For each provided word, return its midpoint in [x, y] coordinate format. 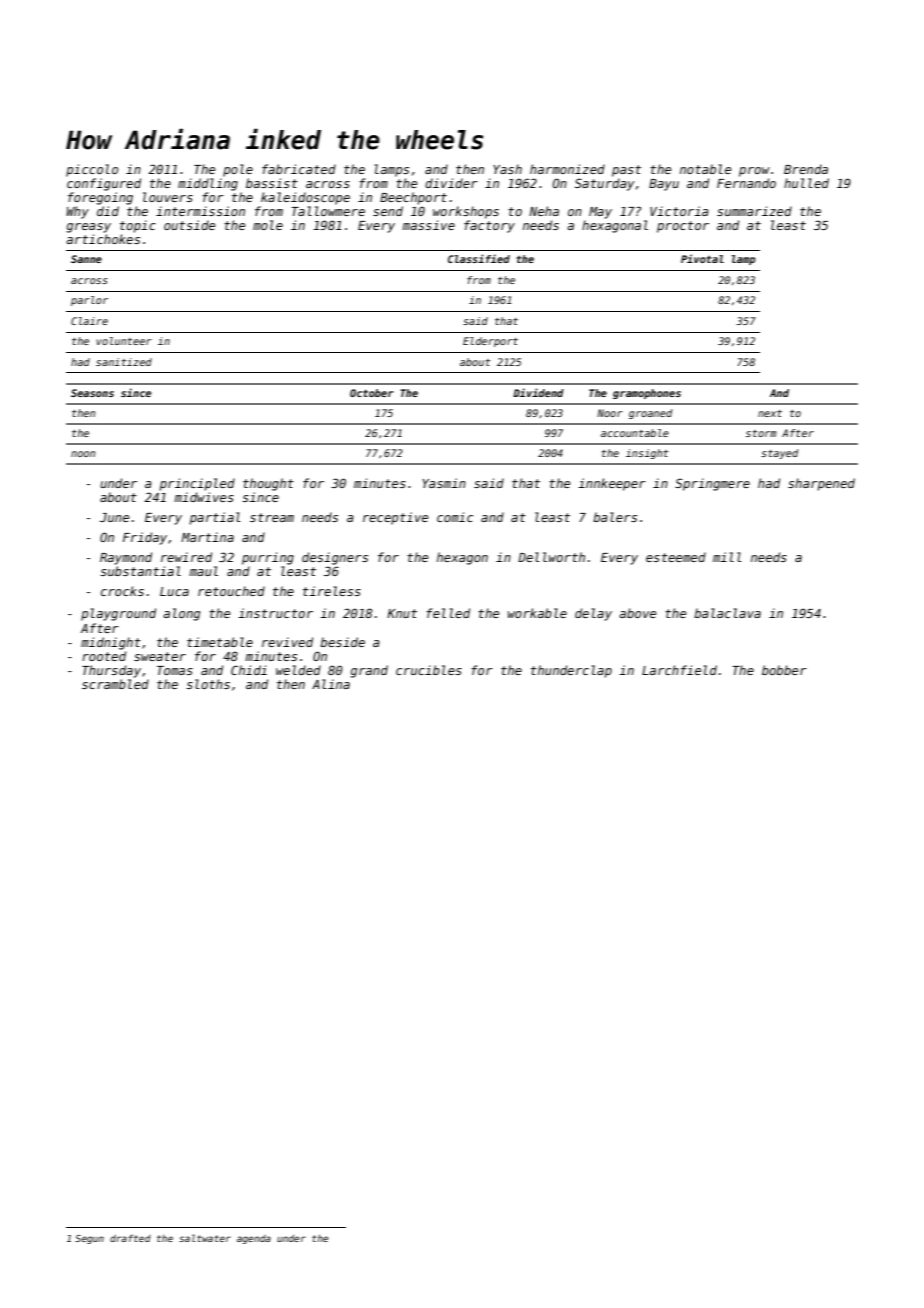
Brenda [806, 169]
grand [369, 671]
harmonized [567, 169]
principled [197, 484]
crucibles [429, 670]
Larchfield [679, 670]
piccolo [92, 170]
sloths [208, 684]
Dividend [538, 392]
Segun [89, 1239]
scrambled [115, 684]
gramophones [647, 394]
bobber [784, 670]
